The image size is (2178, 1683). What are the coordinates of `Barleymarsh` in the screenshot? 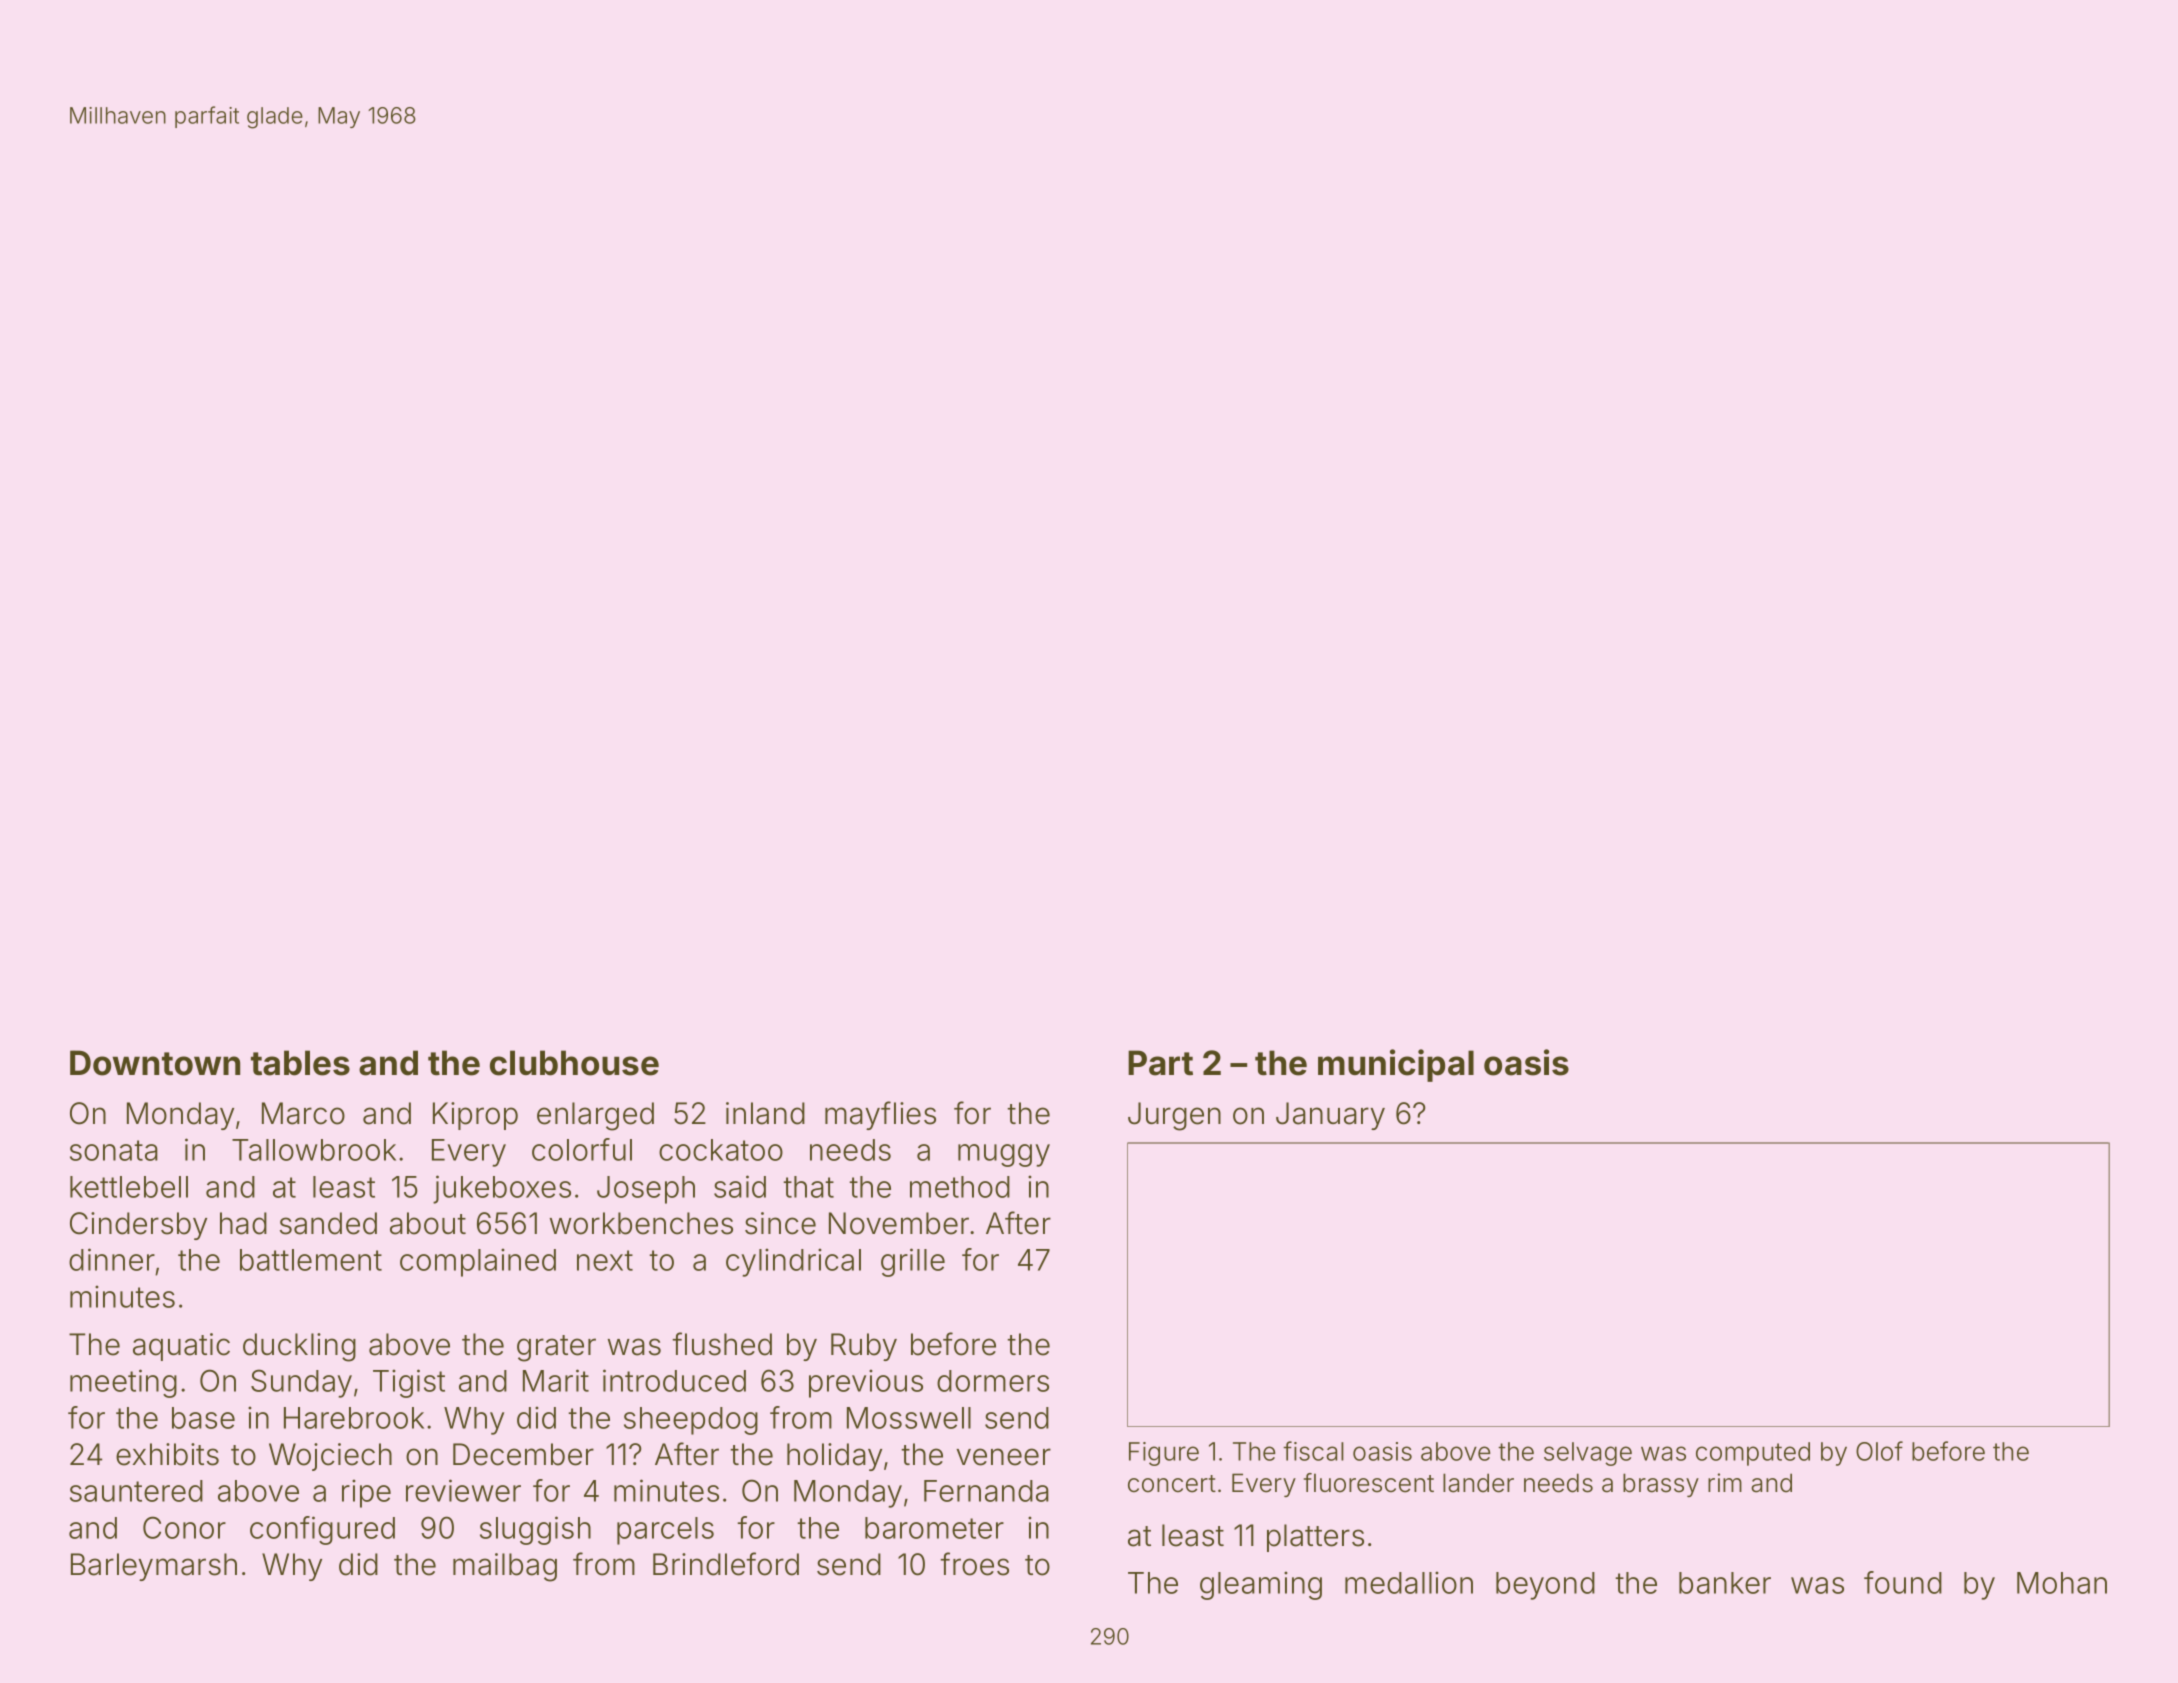 It's located at (154, 1567).
